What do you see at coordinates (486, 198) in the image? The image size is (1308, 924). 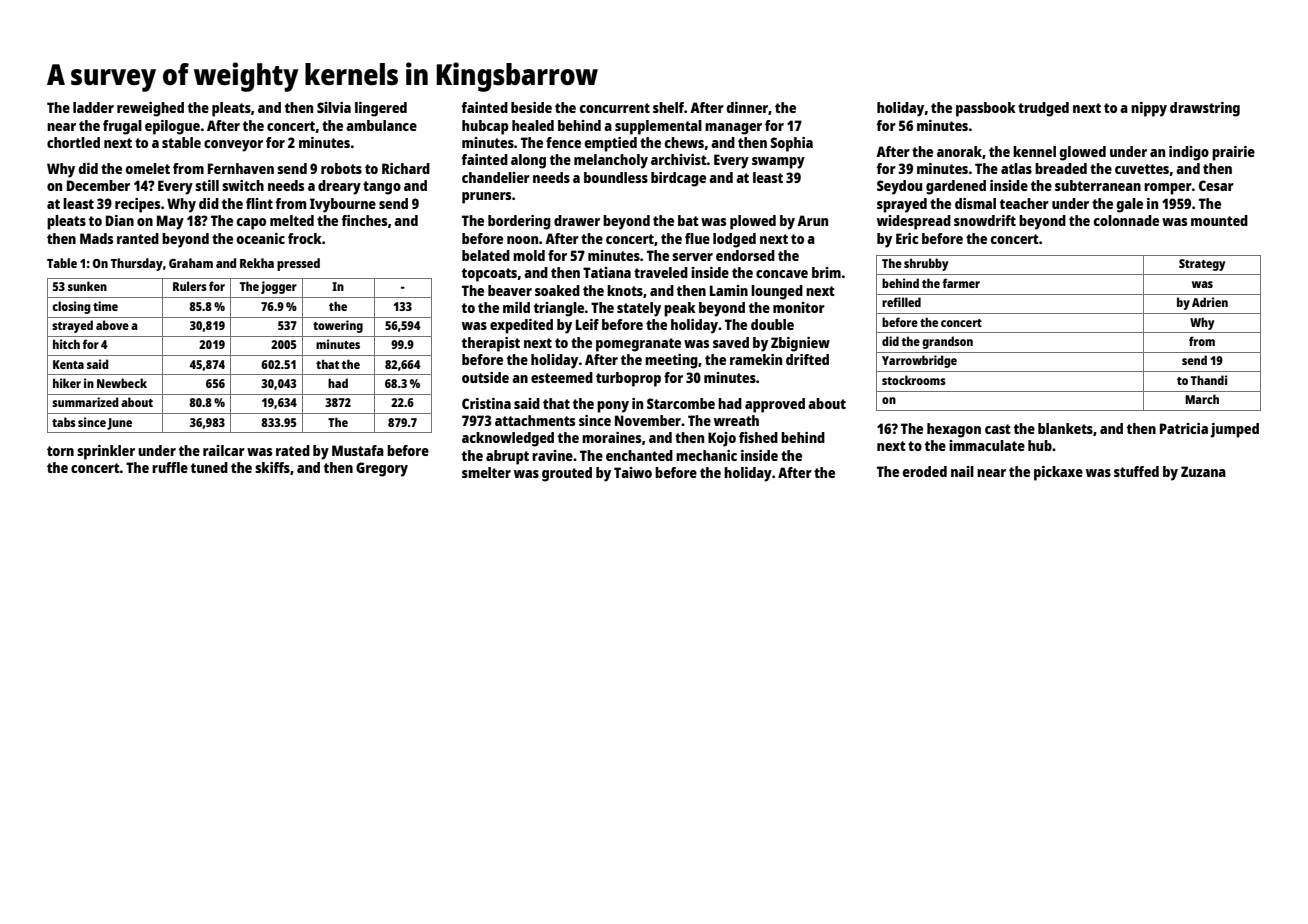 I see `pruners` at bounding box center [486, 198].
